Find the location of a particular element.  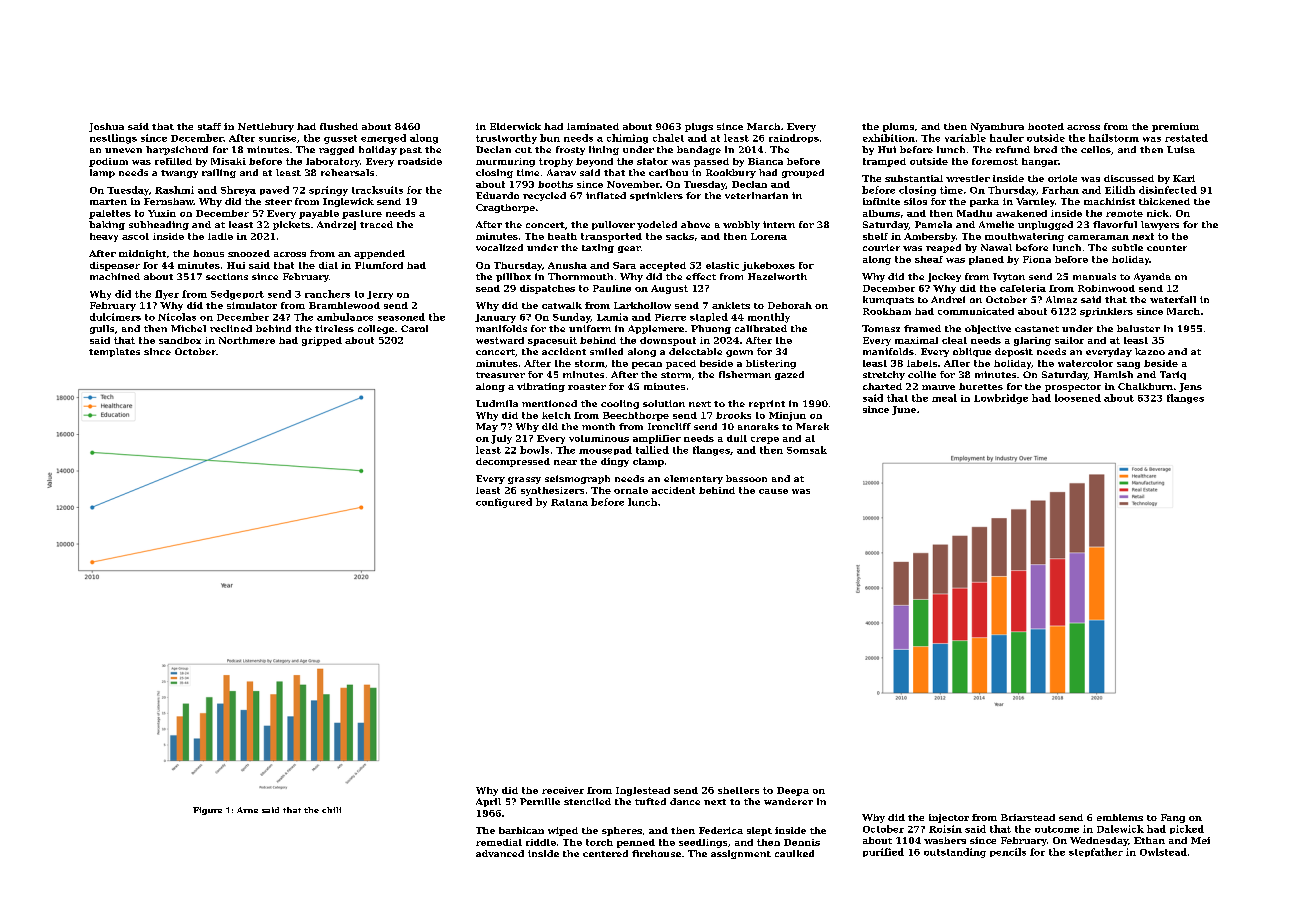

vocalized is located at coordinates (499, 247).
